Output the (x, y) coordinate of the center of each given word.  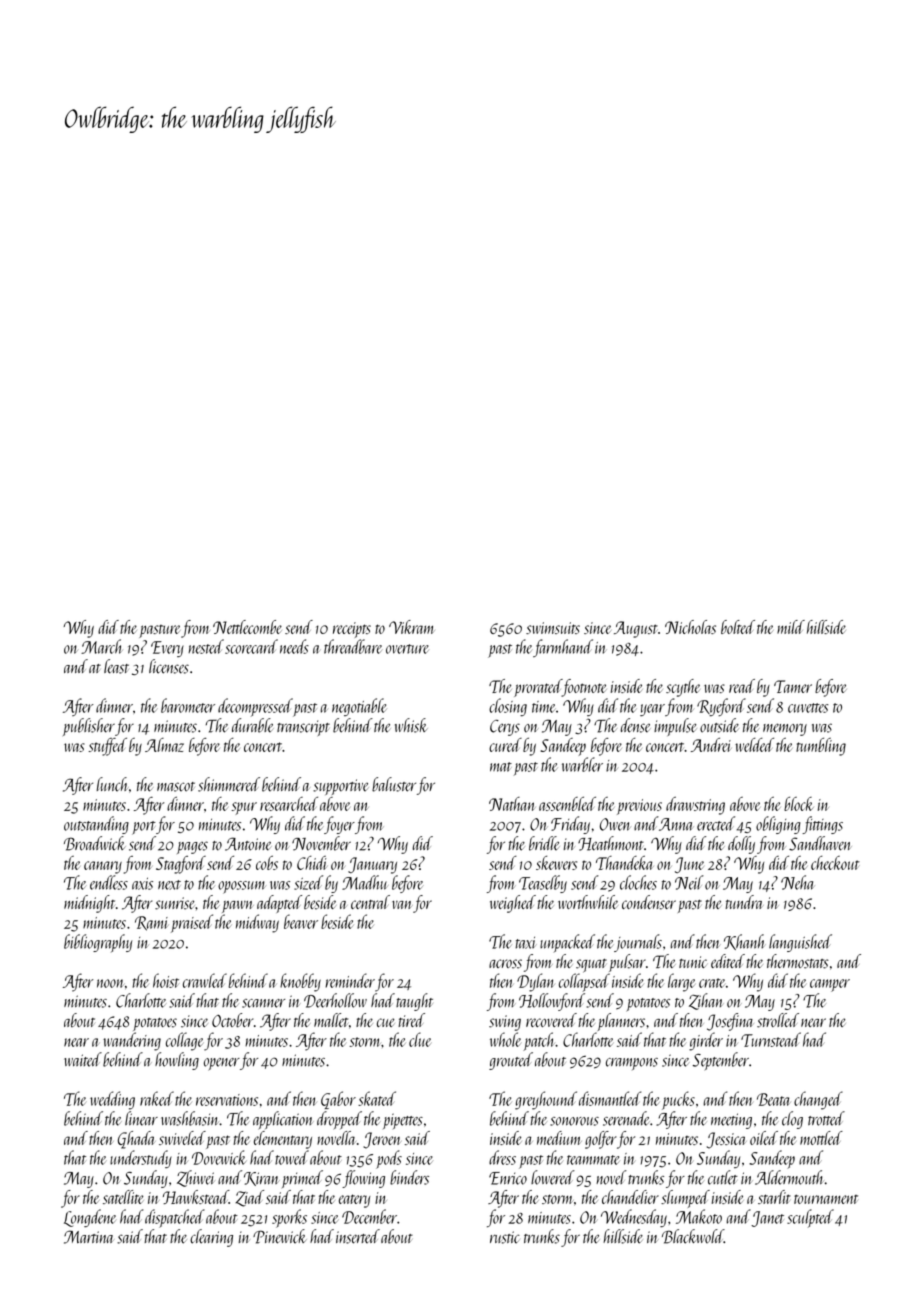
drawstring (695, 806)
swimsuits (553, 628)
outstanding (96, 825)
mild (791, 627)
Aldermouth (789, 1177)
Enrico (508, 1178)
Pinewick (280, 1236)
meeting (731, 1121)
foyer (339, 825)
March (102, 646)
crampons (632, 1064)
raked (157, 1098)
